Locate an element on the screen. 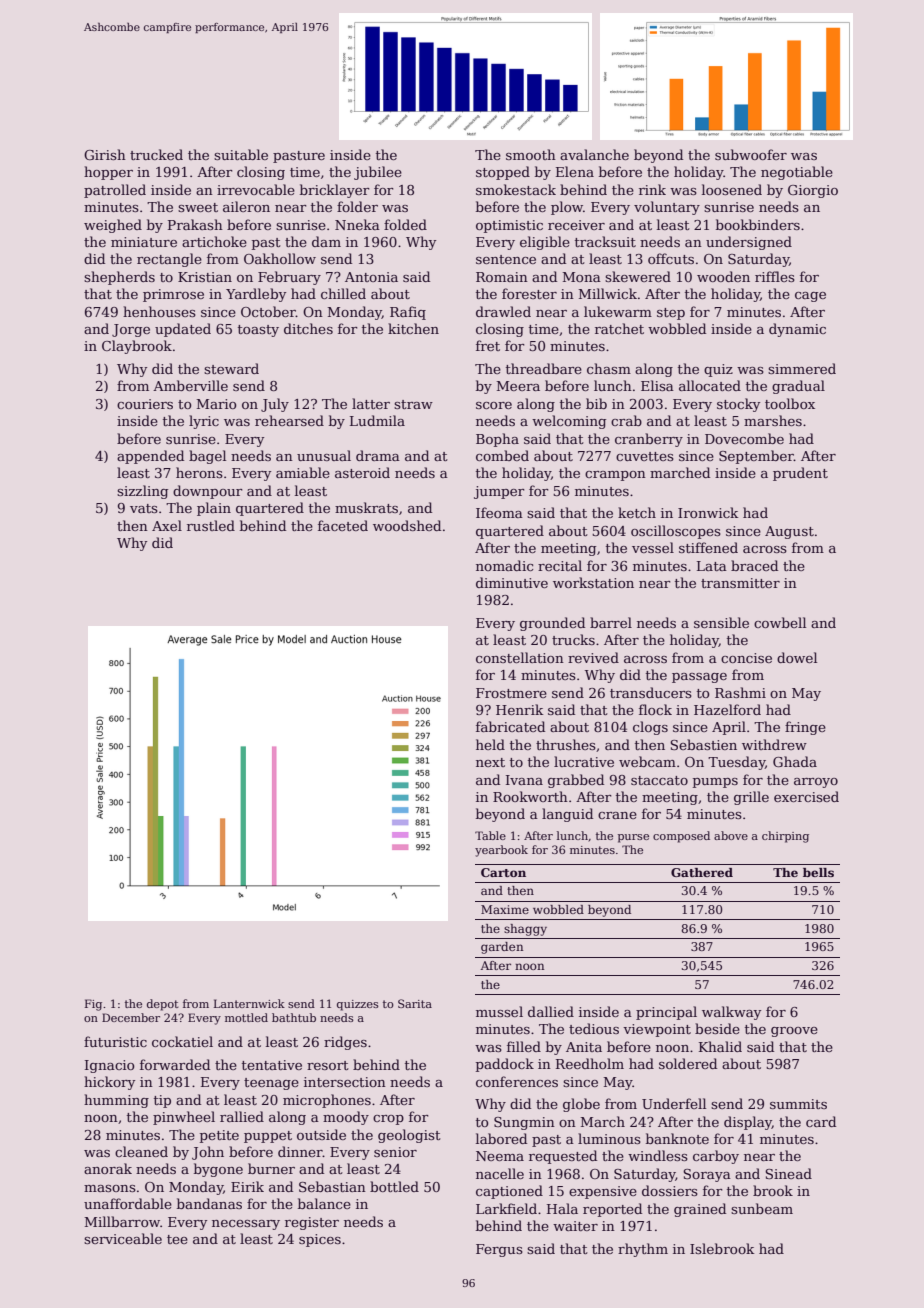  walkway is located at coordinates (731, 1013).
